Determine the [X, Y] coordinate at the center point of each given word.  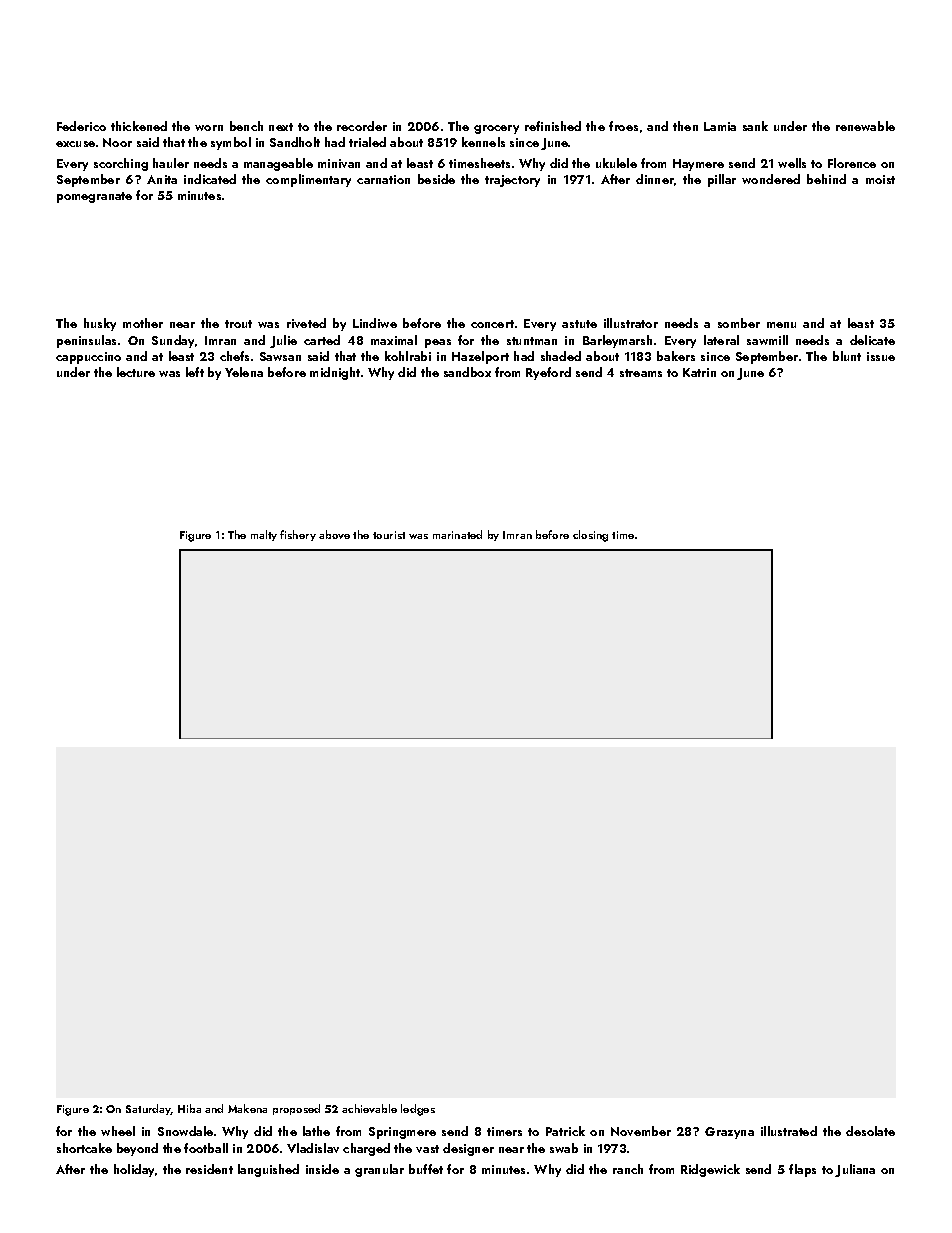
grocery [496, 129]
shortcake [84, 1148]
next [281, 127]
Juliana [855, 1170]
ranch [628, 1169]
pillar [722, 180]
